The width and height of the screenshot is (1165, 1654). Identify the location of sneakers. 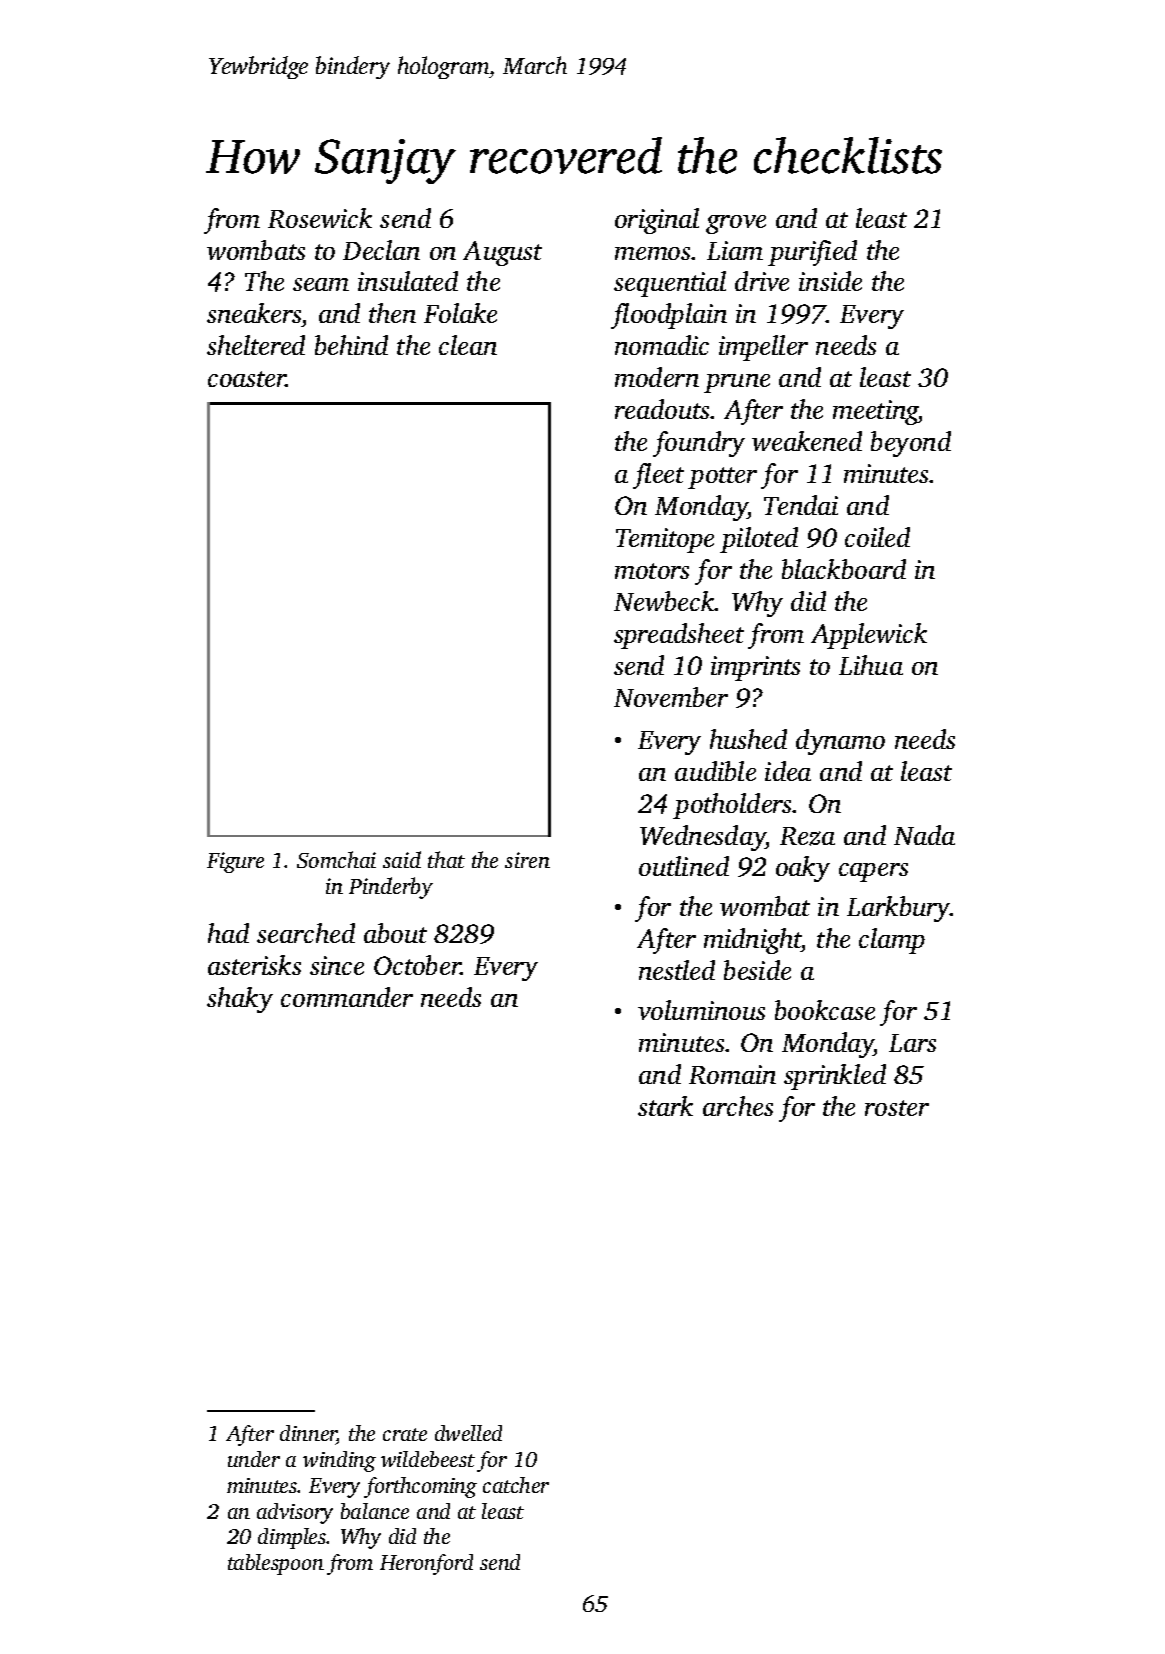
(254, 315).
